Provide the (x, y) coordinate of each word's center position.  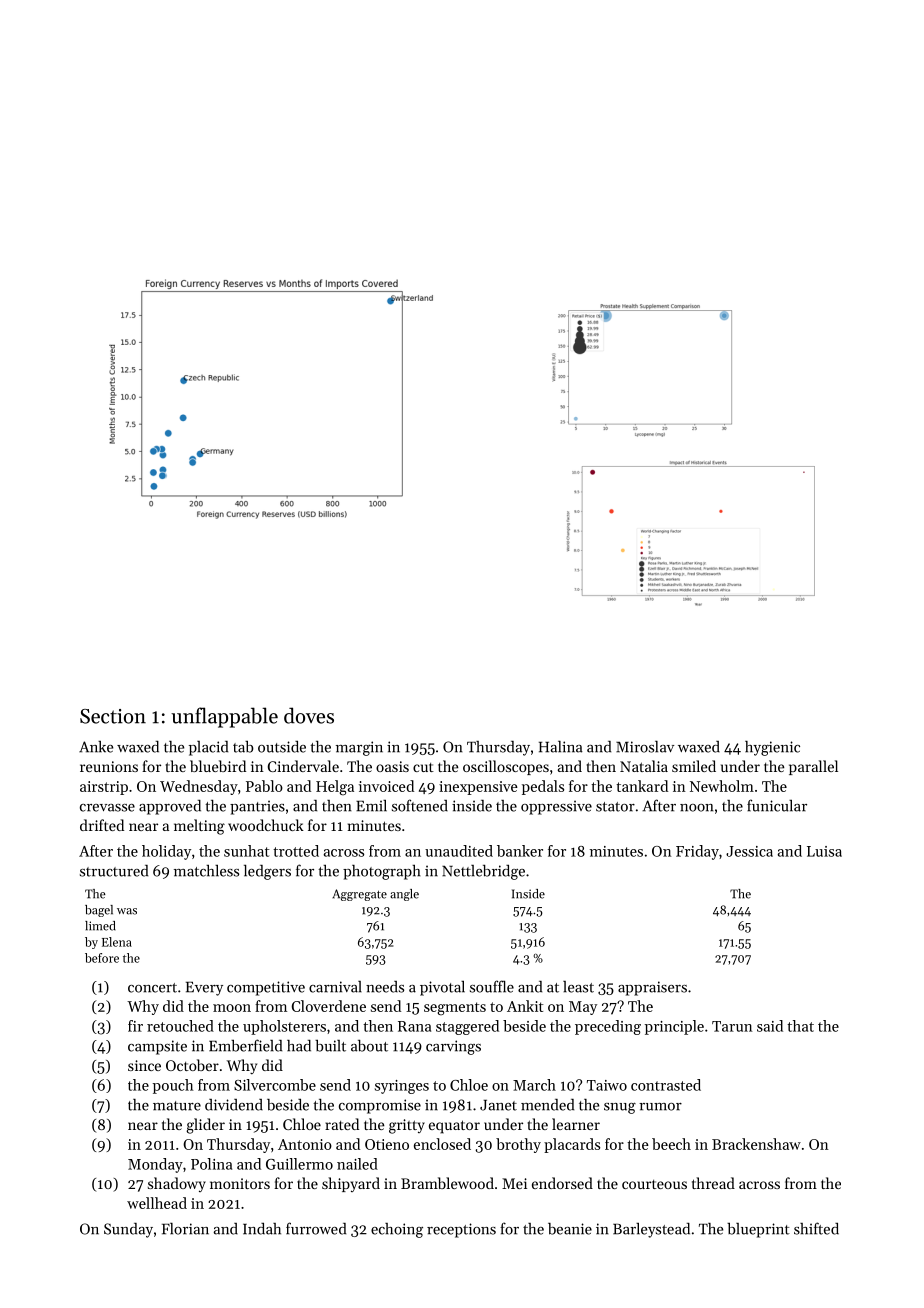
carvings (453, 1047)
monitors (240, 1183)
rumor (660, 1107)
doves (309, 715)
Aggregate (359, 895)
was (127, 911)
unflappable (224, 717)
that (800, 1026)
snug (620, 1108)
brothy (518, 1145)
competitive (266, 988)
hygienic (772, 748)
